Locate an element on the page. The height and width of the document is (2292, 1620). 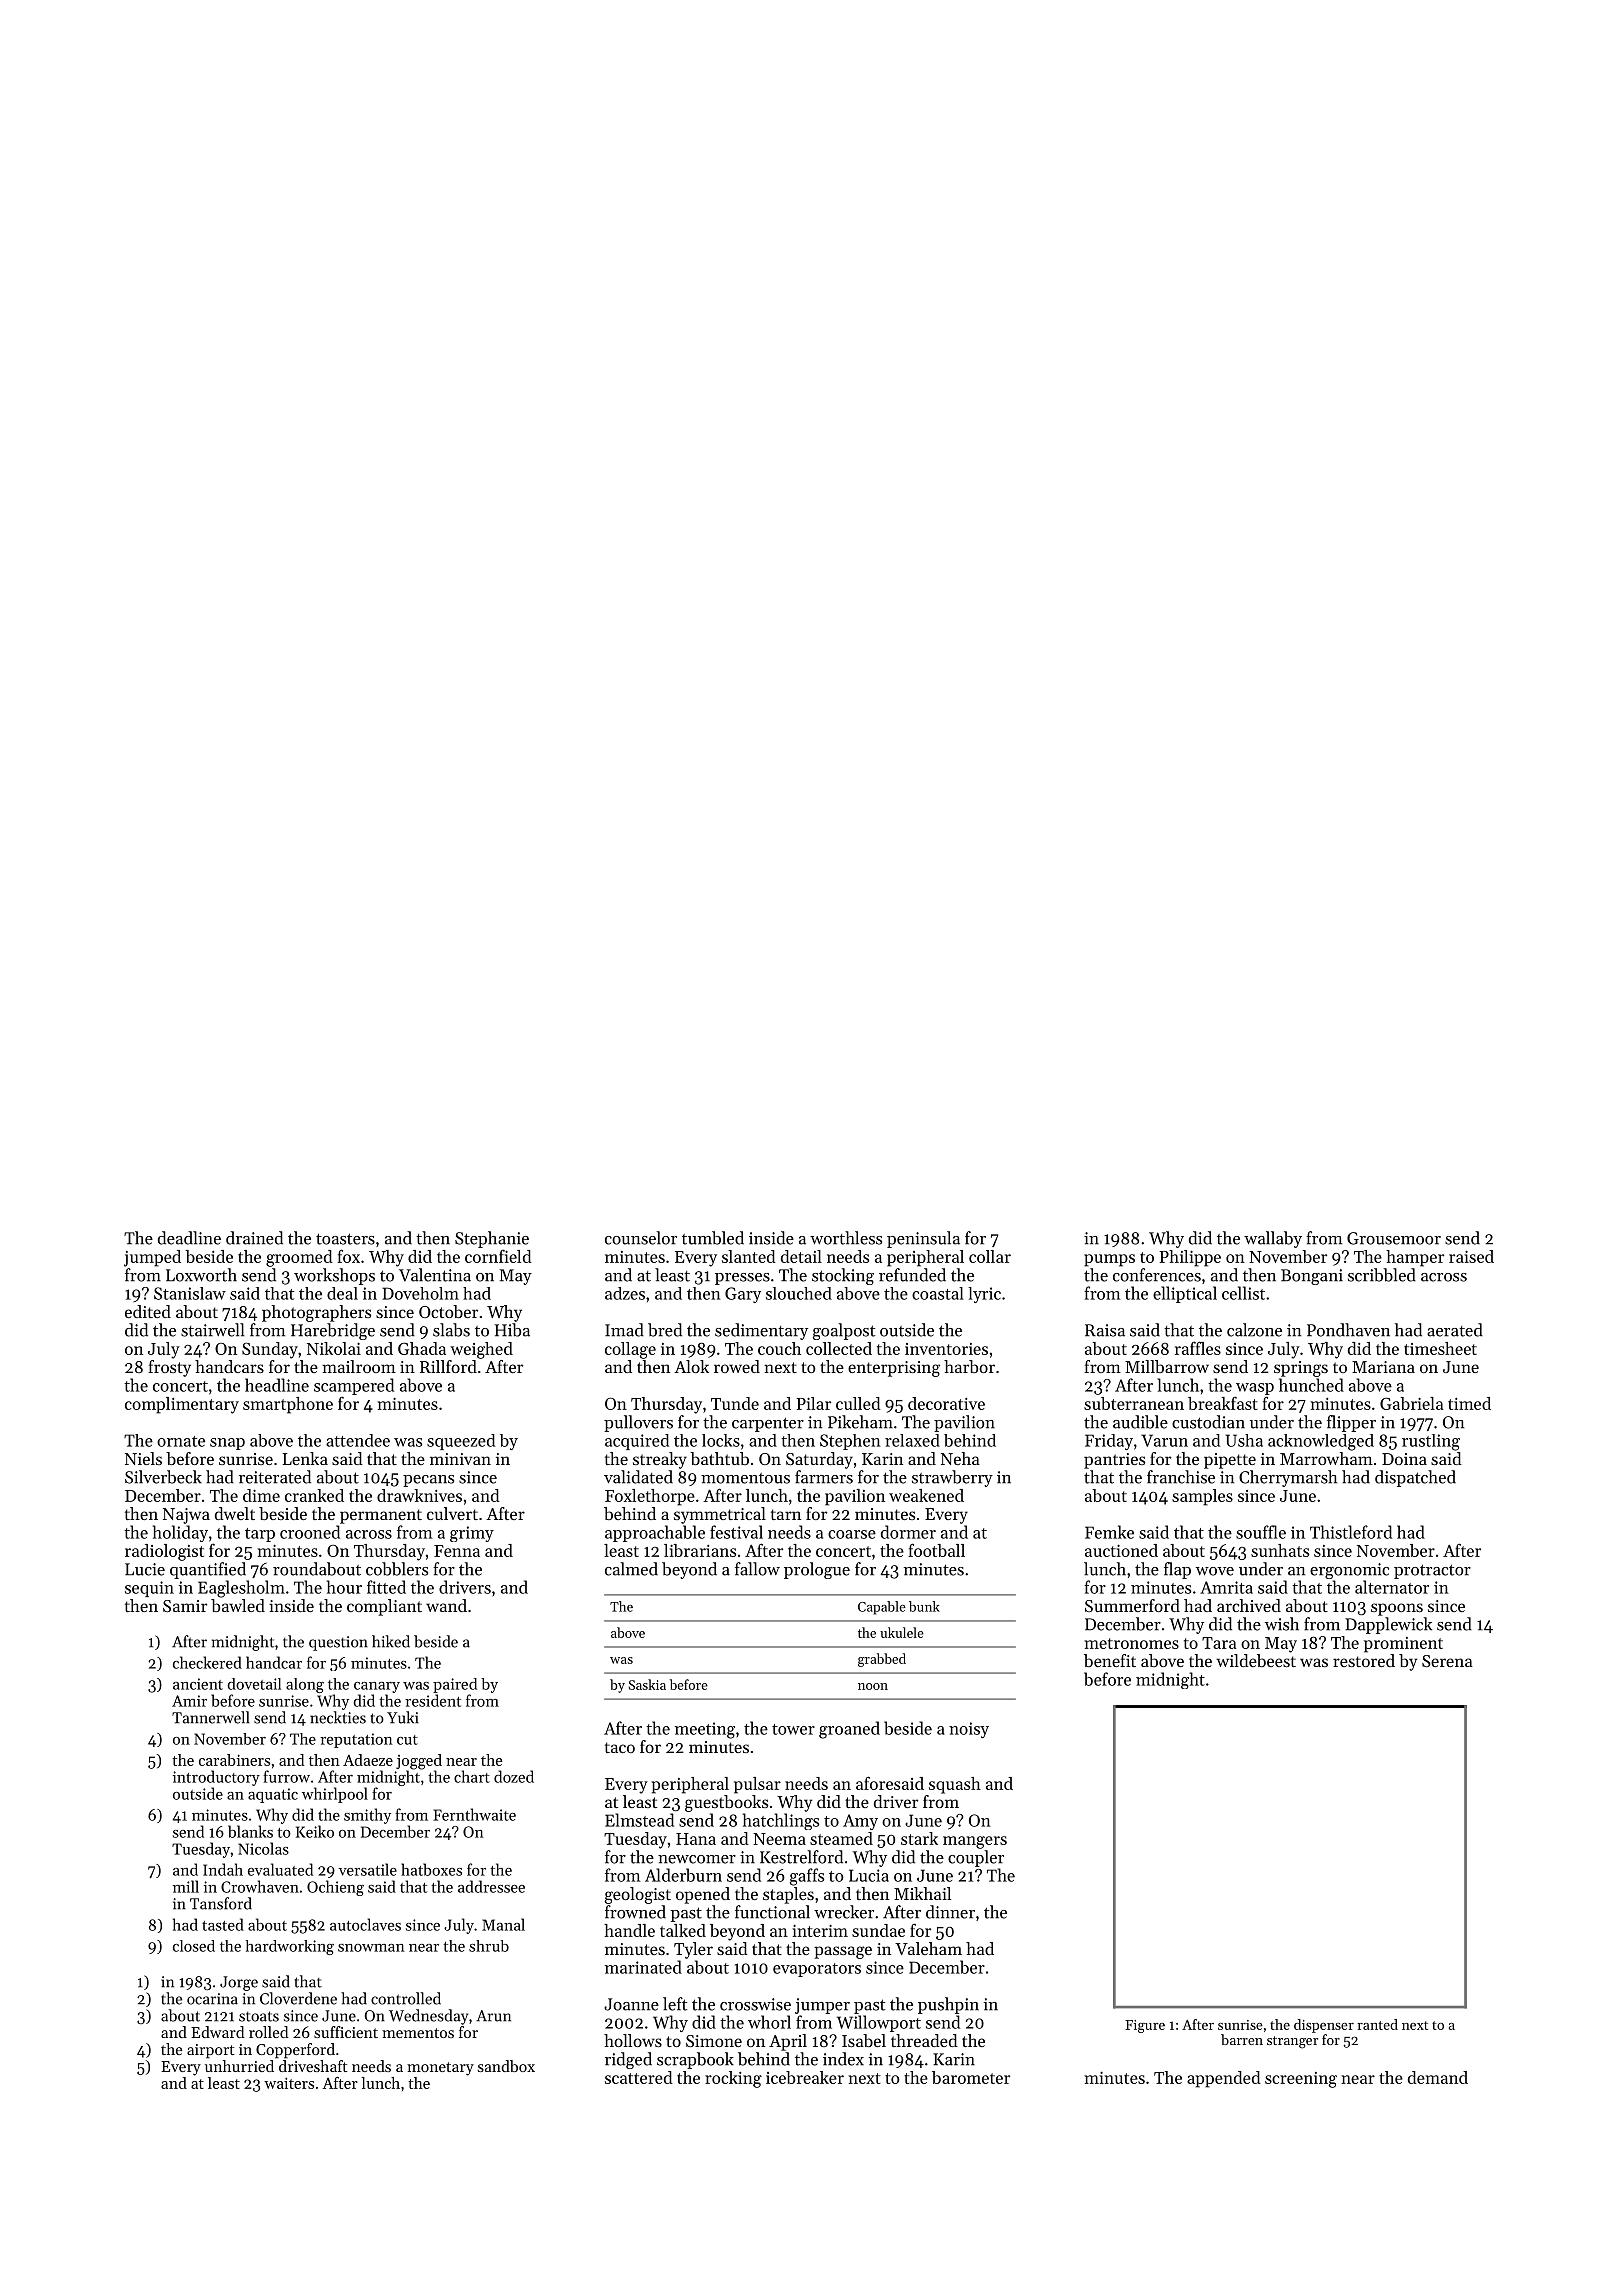
Capable is located at coordinates (882, 1608).
